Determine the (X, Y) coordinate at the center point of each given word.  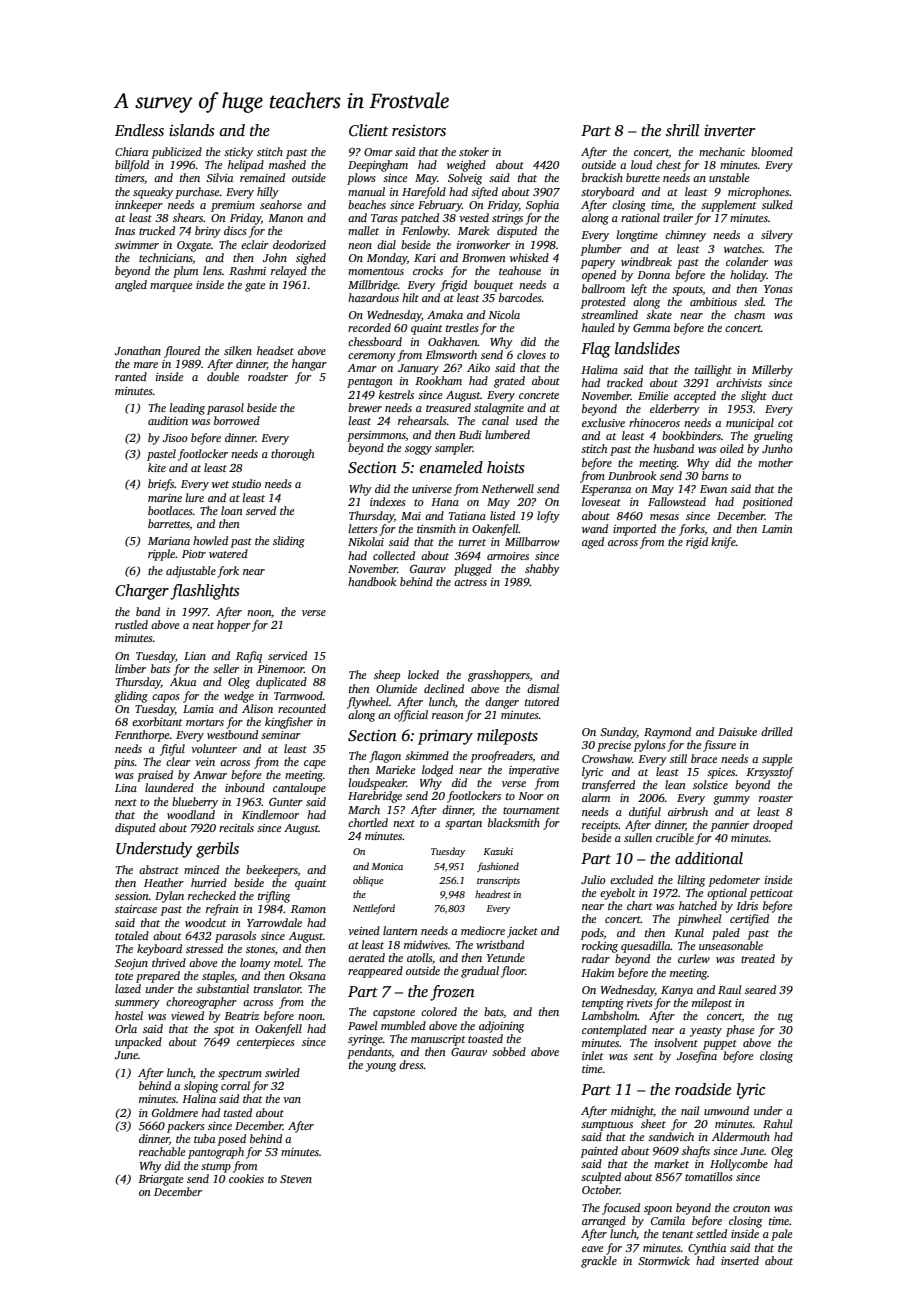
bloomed (772, 151)
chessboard (375, 341)
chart (639, 905)
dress (411, 1064)
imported (634, 530)
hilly (268, 193)
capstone (394, 1014)
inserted (740, 1260)
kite (157, 467)
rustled (131, 624)
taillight (713, 371)
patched (419, 219)
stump (216, 1168)
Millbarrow (532, 541)
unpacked (138, 1043)
